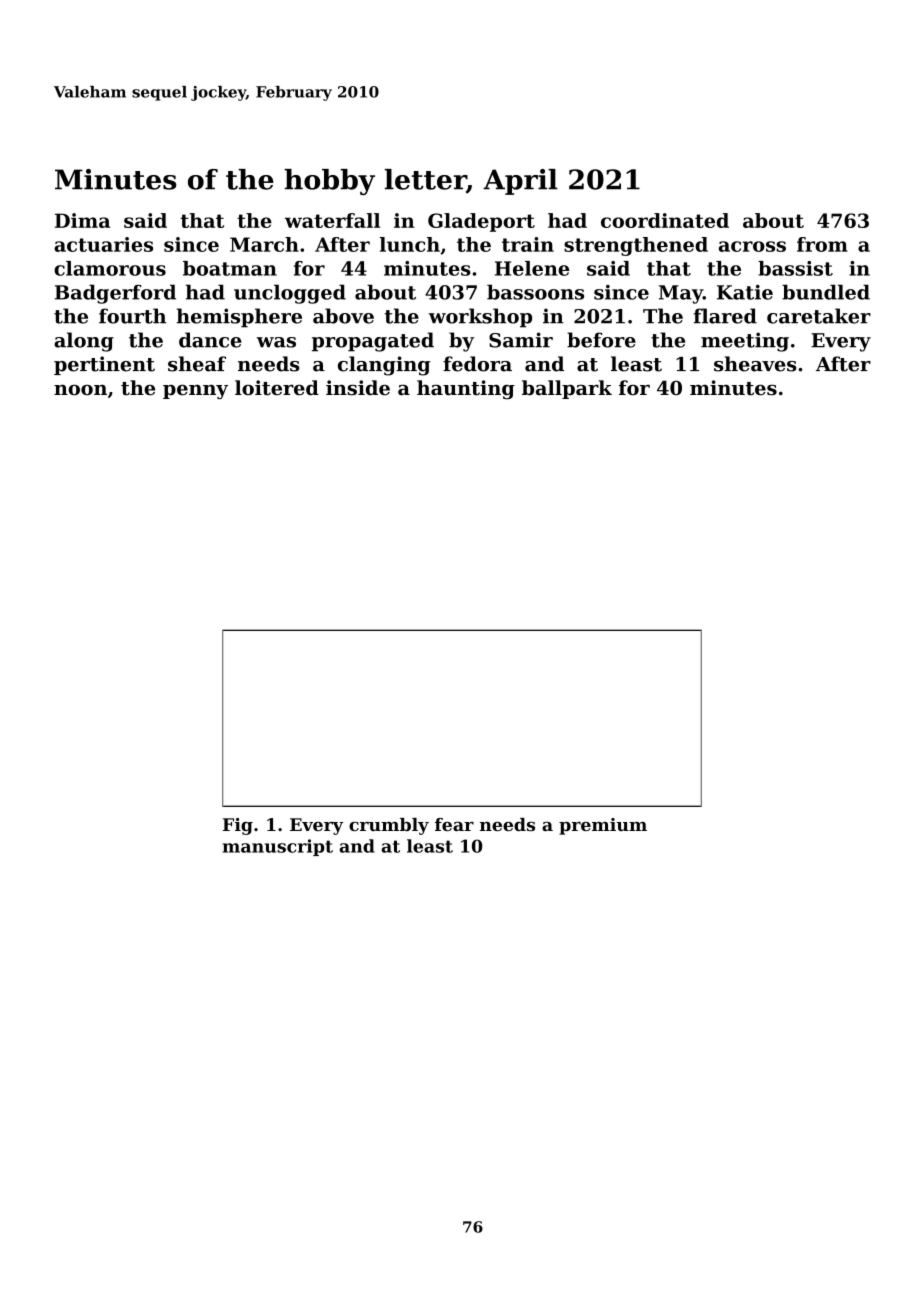 The height and width of the screenshot is (1311, 924). What do you see at coordinates (567, 389) in the screenshot?
I see `ballpark` at bounding box center [567, 389].
